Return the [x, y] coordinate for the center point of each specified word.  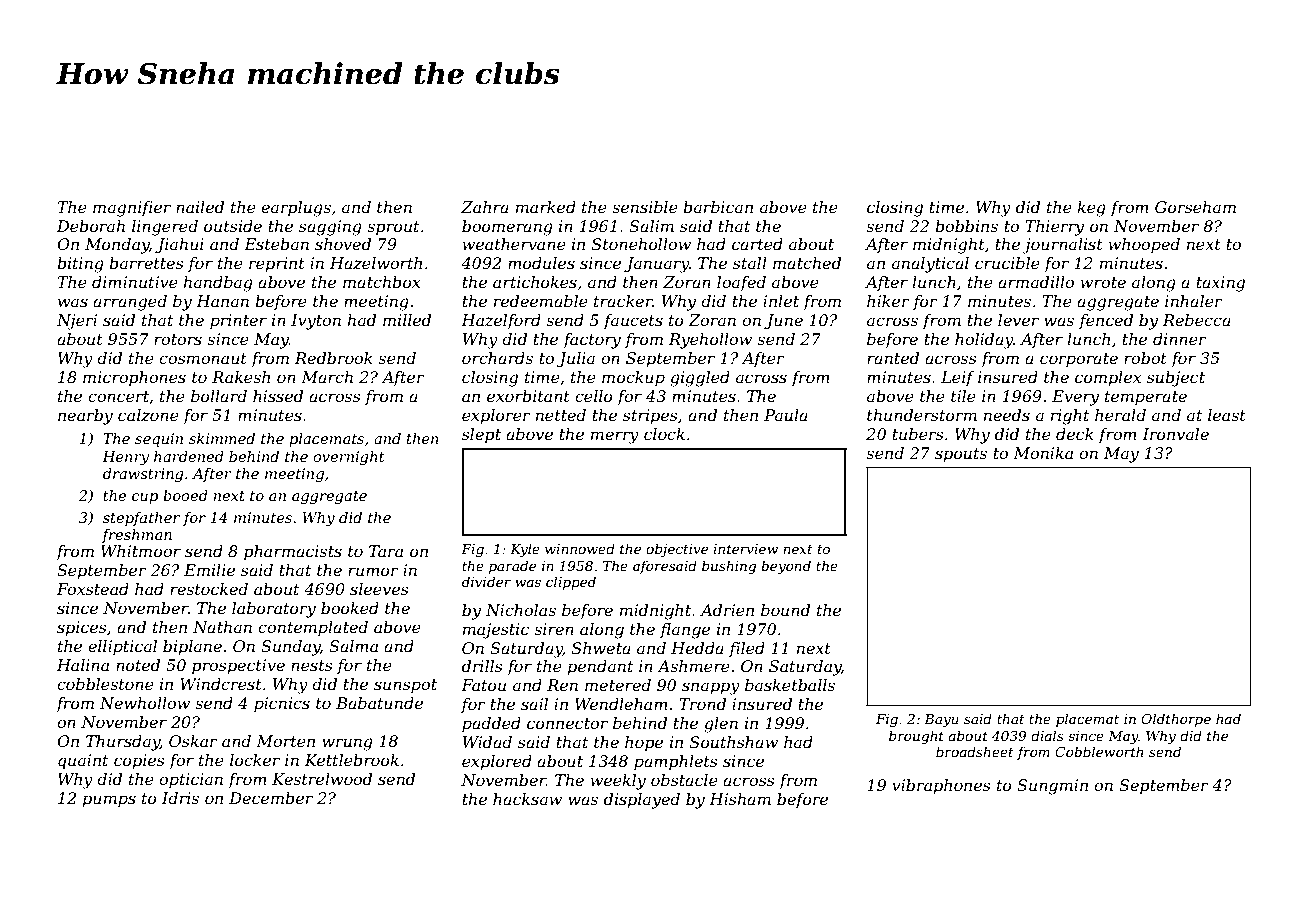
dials [1047, 735]
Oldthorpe [1176, 720]
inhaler [1194, 301]
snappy [711, 688]
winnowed [580, 548]
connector [567, 723]
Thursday [123, 743]
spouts [961, 455]
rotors [178, 339]
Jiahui [179, 246]
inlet [781, 301]
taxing [1220, 284]
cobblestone [105, 684]
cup [145, 498]
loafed [741, 283]
